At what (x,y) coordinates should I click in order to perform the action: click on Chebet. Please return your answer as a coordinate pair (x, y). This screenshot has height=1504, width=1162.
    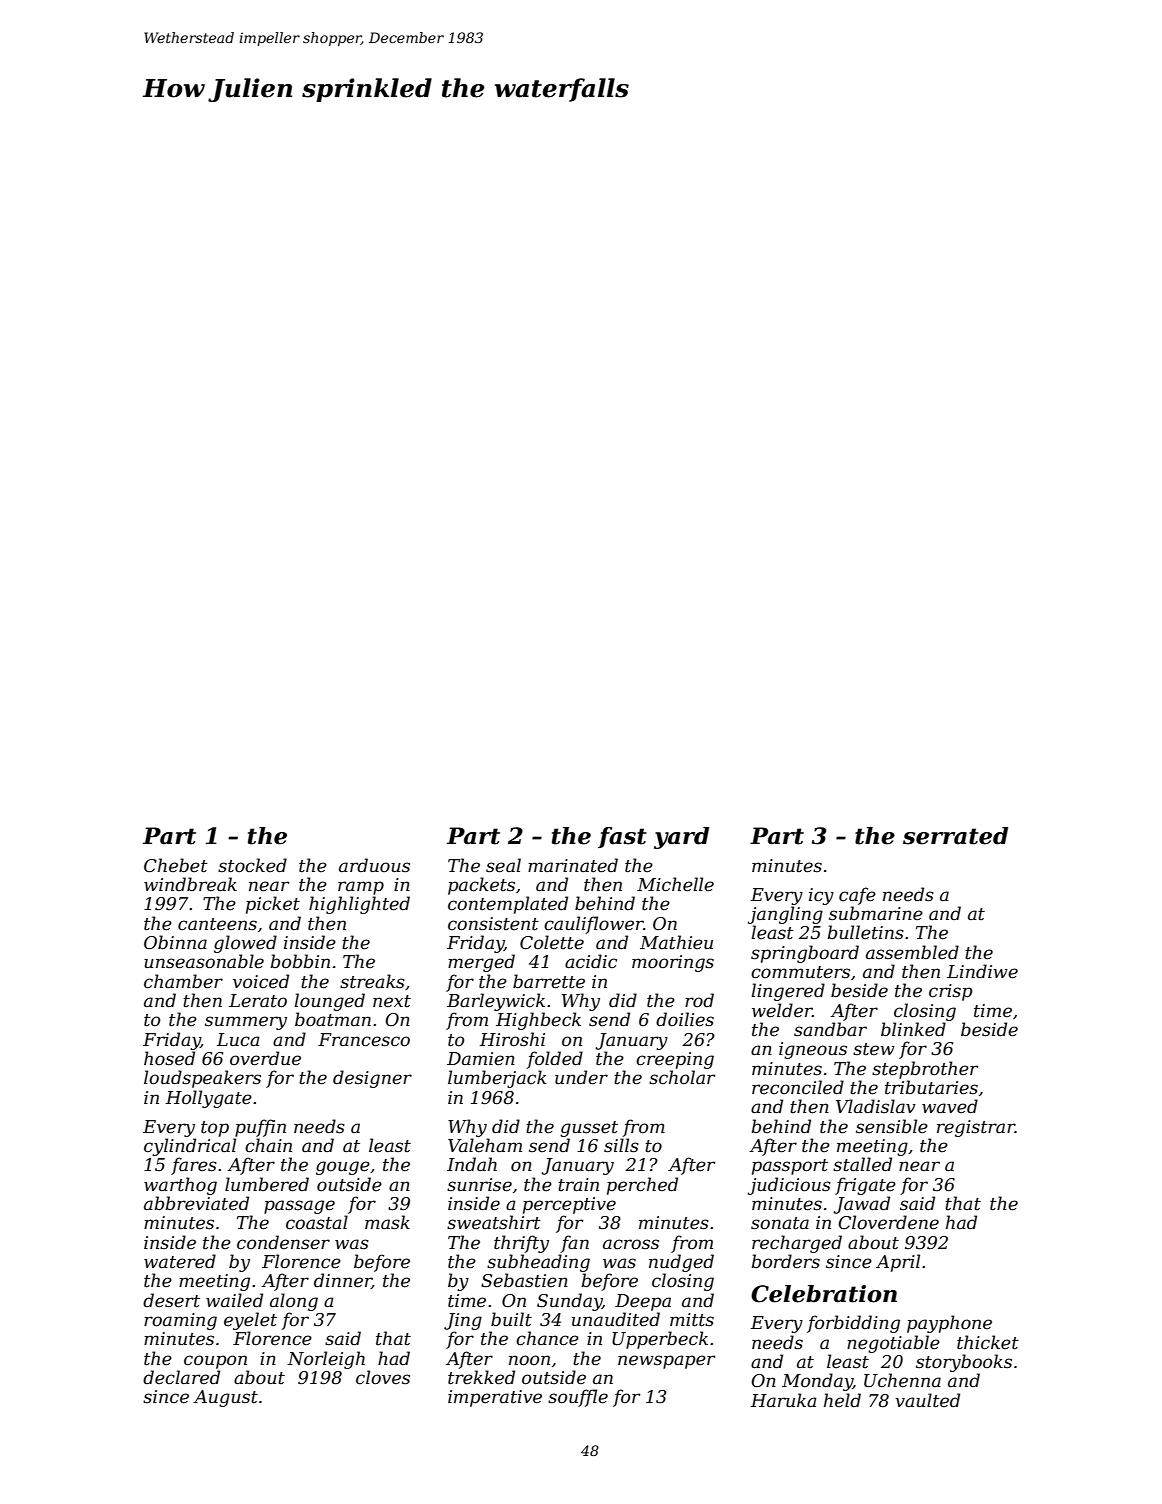
    Looking at the image, I should click on (176, 865).
